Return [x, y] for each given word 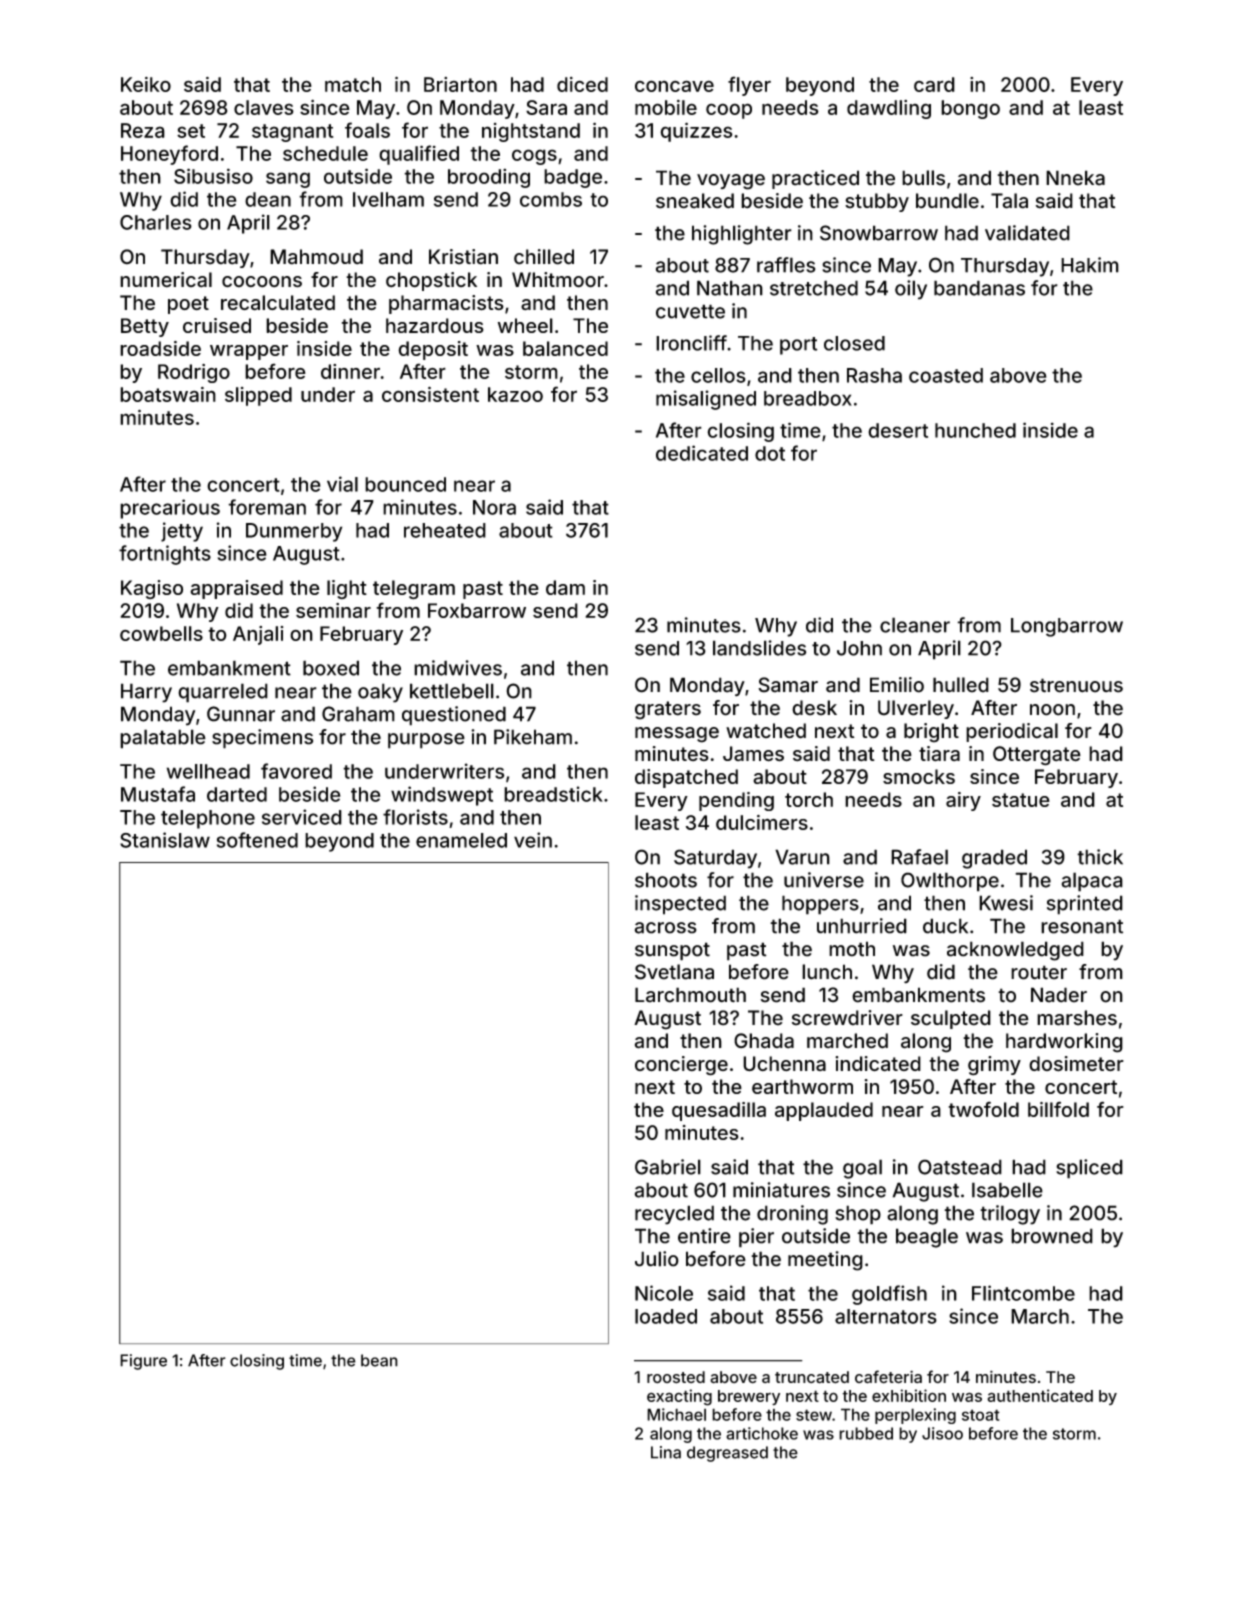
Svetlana [674, 972]
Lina [666, 1452]
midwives [458, 668]
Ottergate [1037, 756]
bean [379, 1360]
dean [268, 199]
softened [257, 840]
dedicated [702, 453]
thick [1100, 857]
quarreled [223, 693]
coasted [946, 375]
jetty [182, 532]
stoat [981, 1415]
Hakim [1090, 265]
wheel [525, 325]
